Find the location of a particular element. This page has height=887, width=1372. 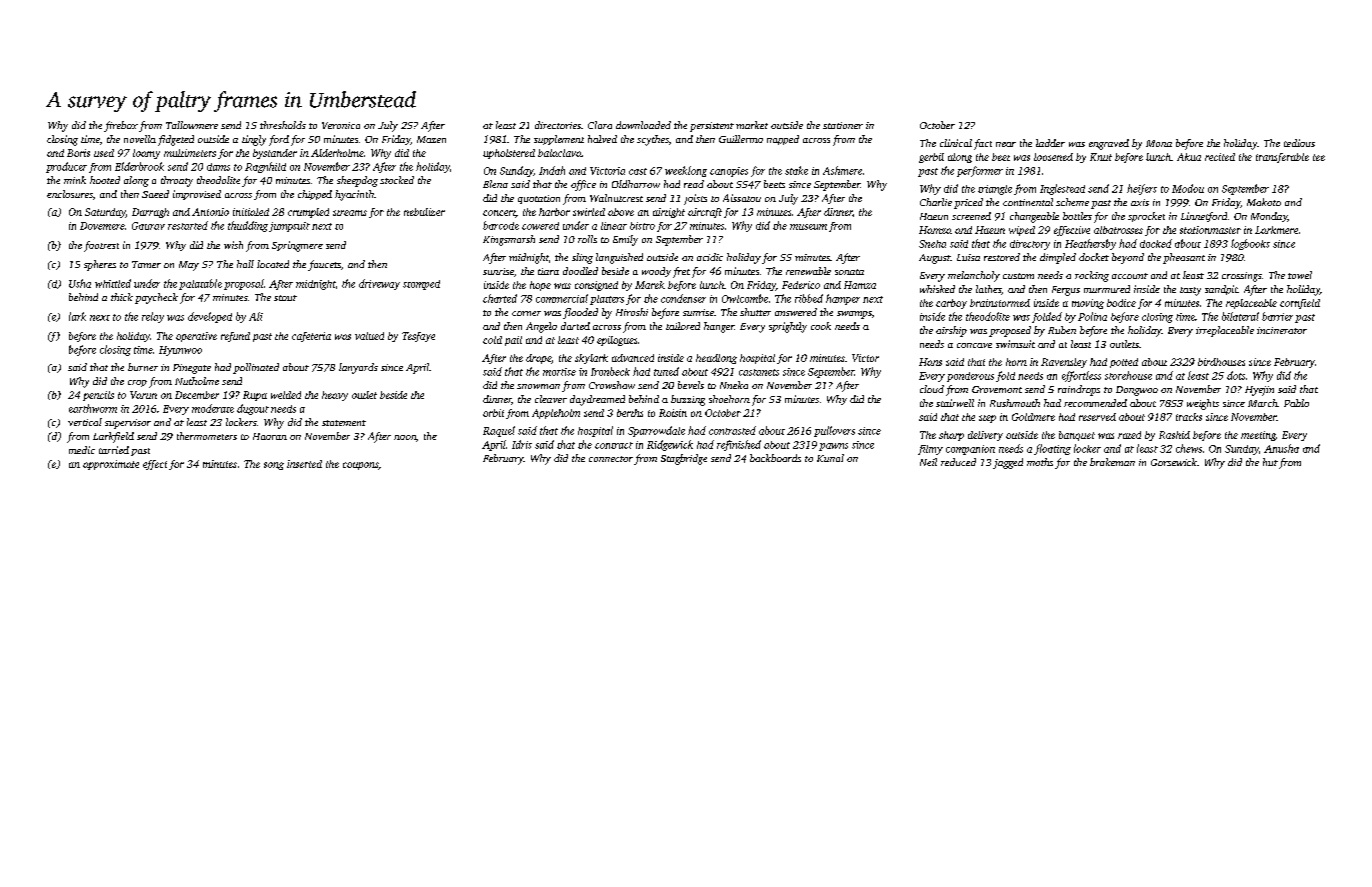

song is located at coordinates (274, 466).
